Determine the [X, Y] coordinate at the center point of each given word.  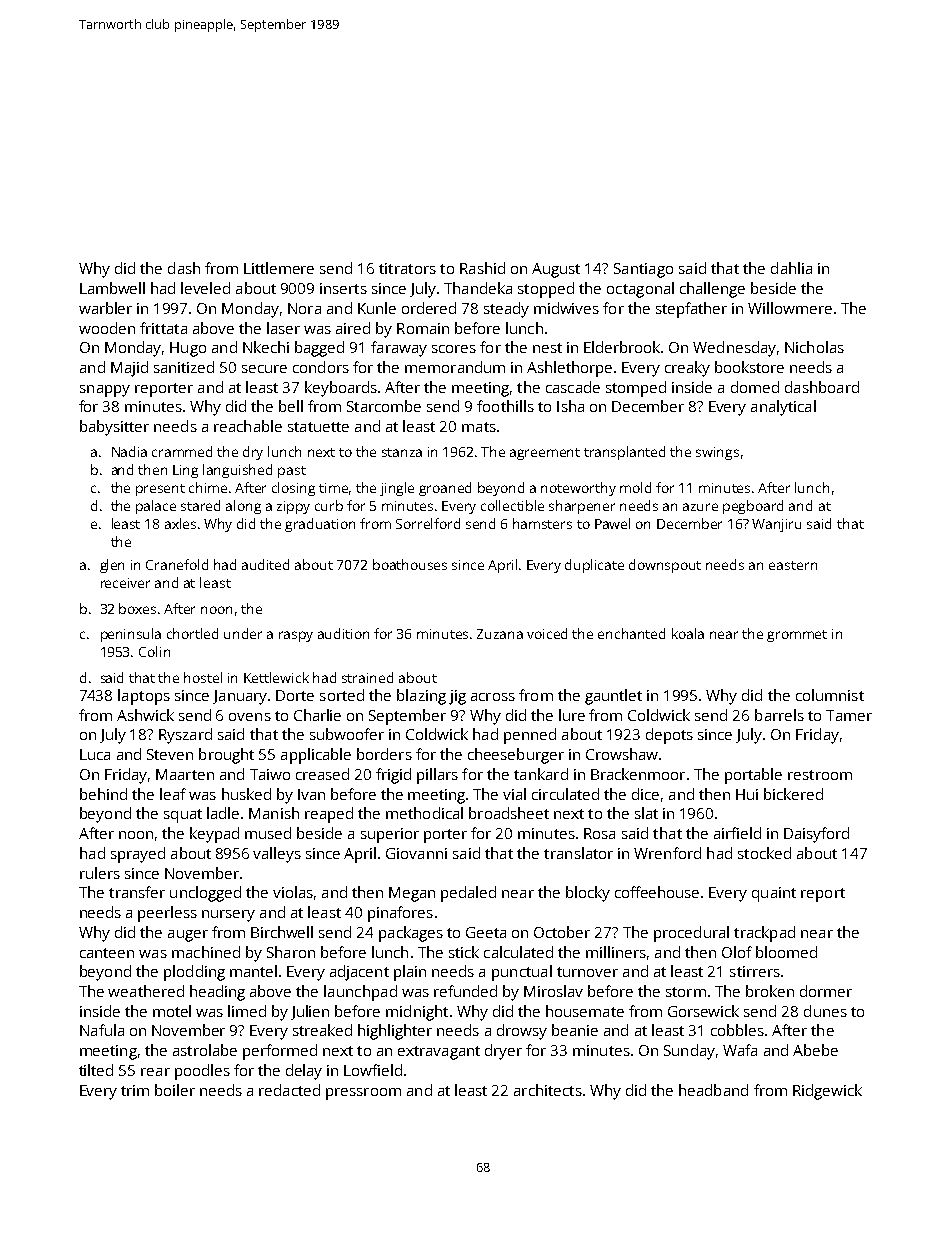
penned [530, 736]
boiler [175, 1090]
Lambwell [112, 288]
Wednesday [734, 349]
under [243, 633]
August [556, 270]
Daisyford [816, 835]
